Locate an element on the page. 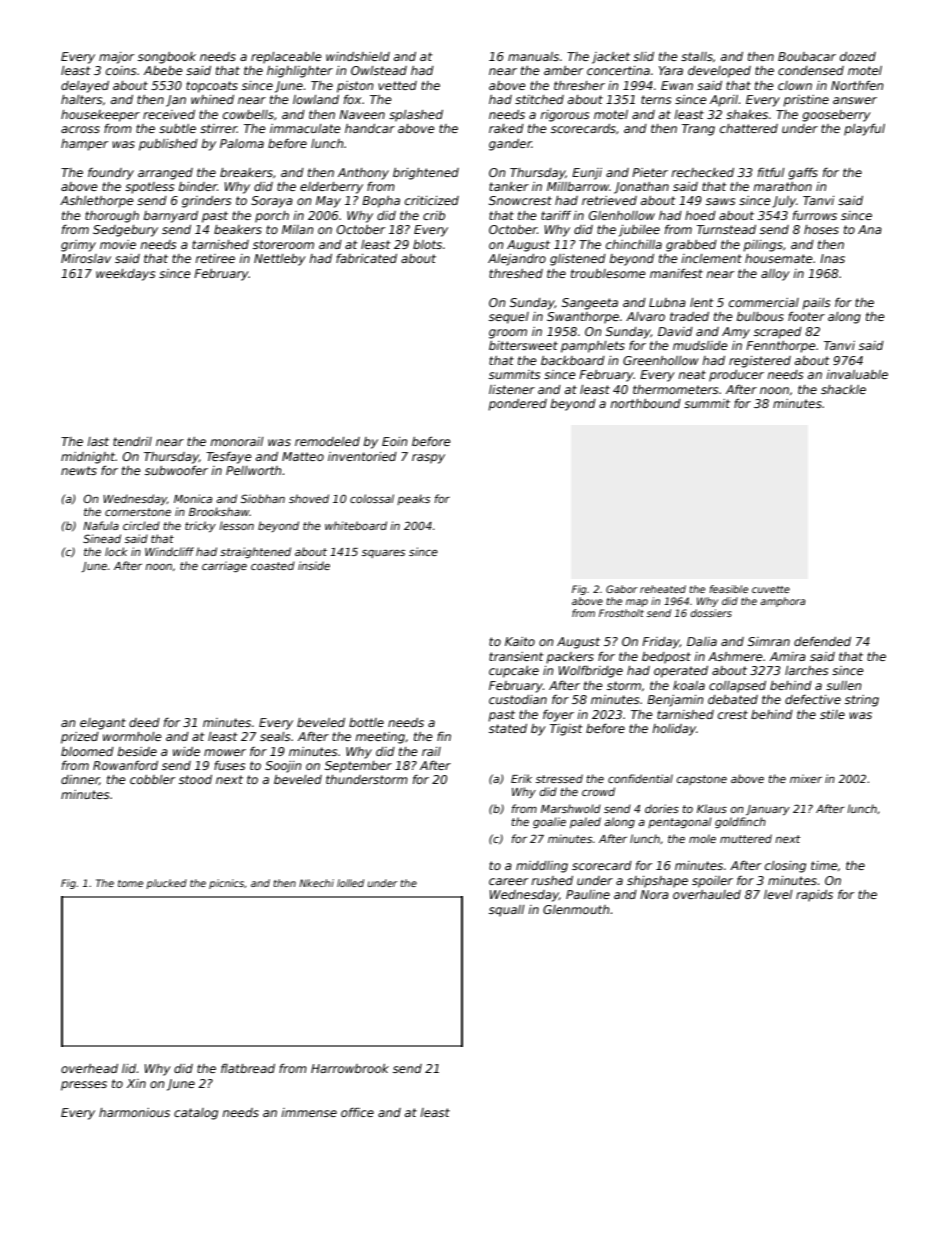 The width and height of the page is (952, 1233). peaks is located at coordinates (413, 499).
